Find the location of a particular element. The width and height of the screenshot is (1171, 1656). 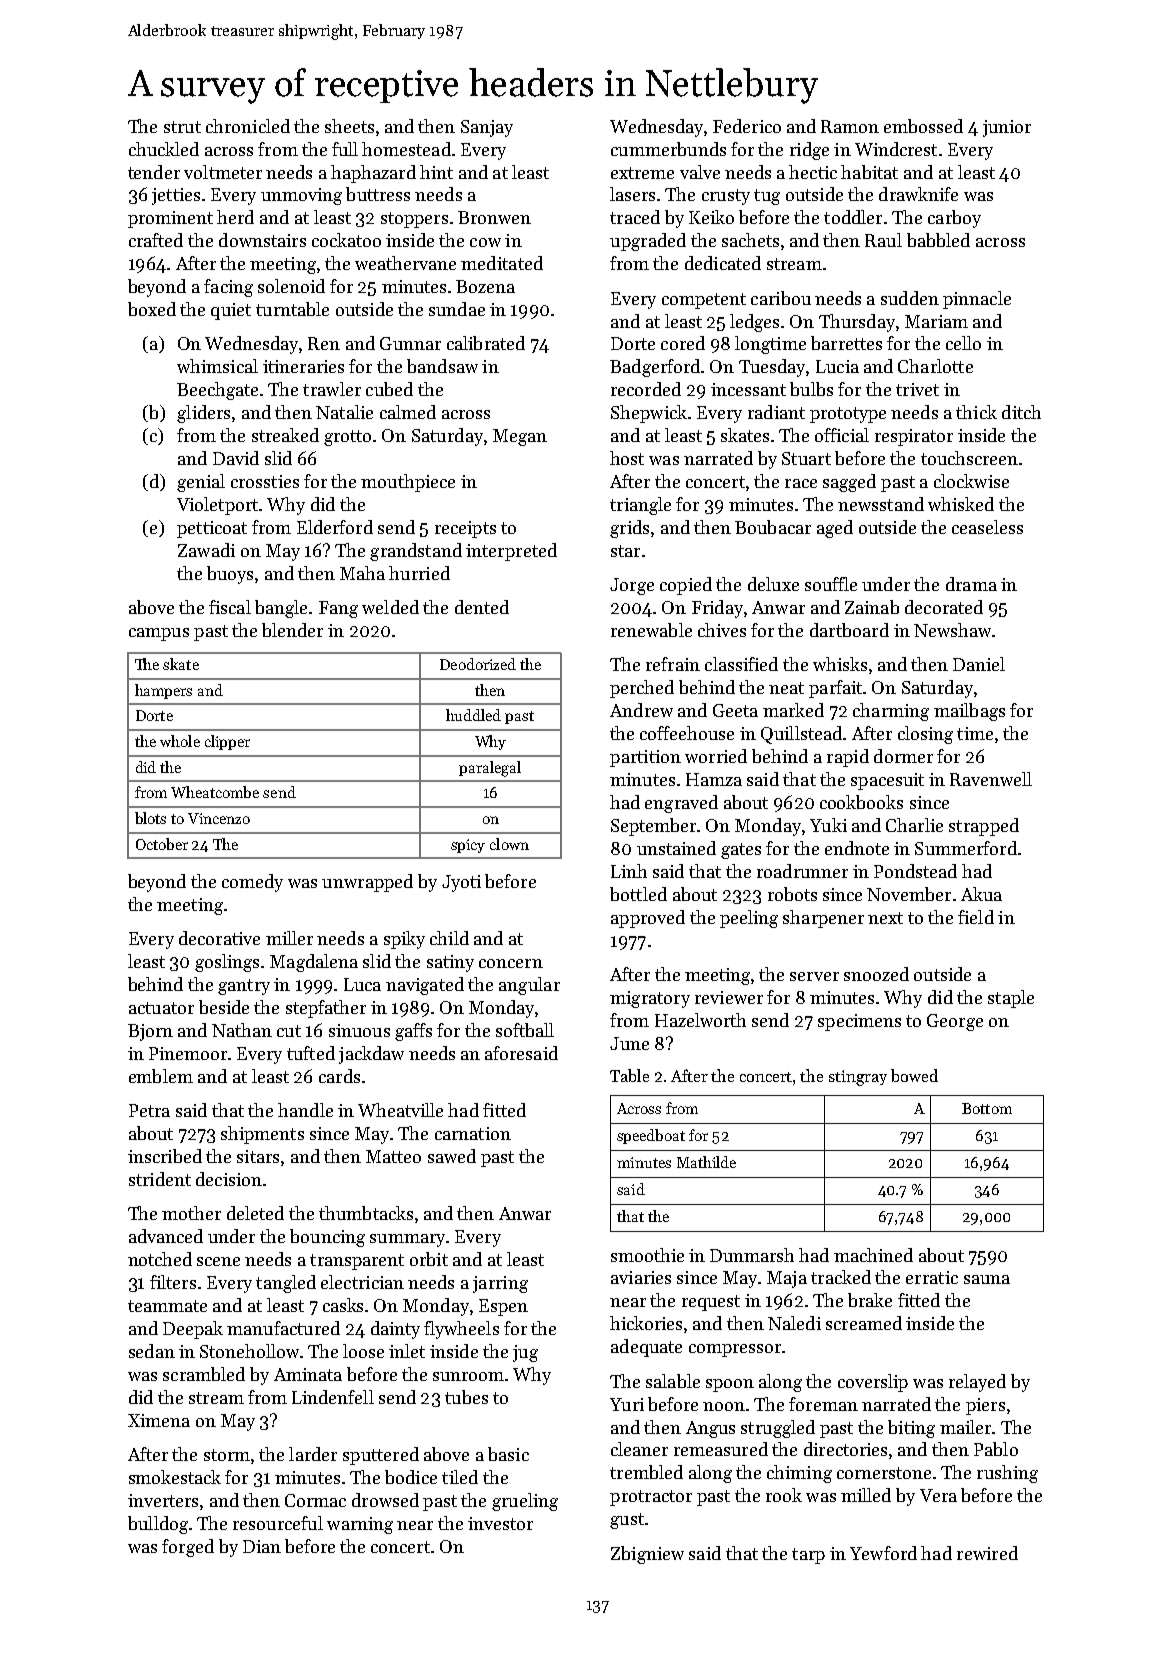

crafted is located at coordinates (156, 240).
